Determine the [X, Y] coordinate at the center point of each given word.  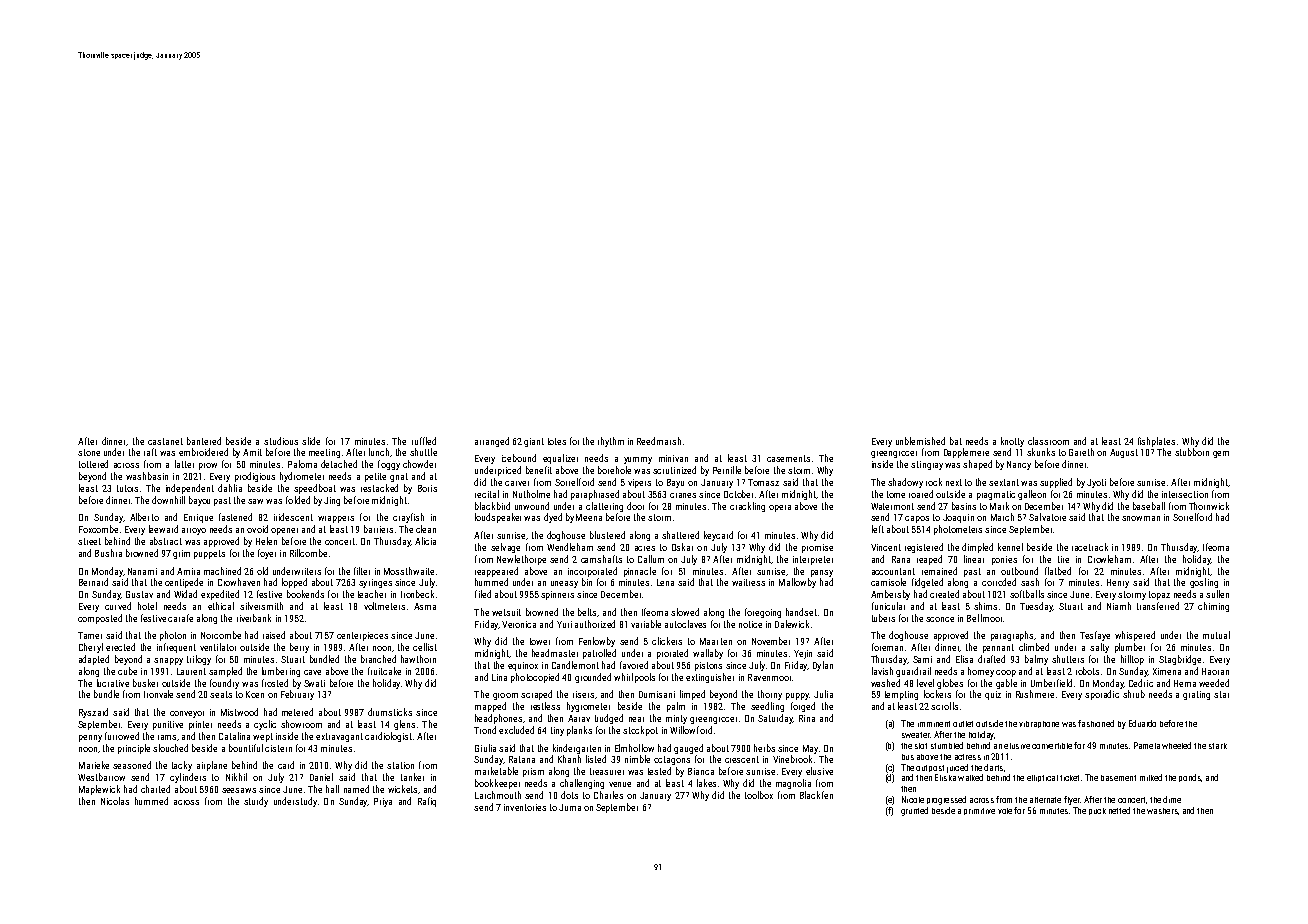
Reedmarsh [659, 441]
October [738, 494]
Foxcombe [98, 529]
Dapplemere [966, 453]
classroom [1048, 441]
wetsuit [506, 612]
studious [281, 441]
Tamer [90, 635]
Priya [383, 802]
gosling [1204, 583]
